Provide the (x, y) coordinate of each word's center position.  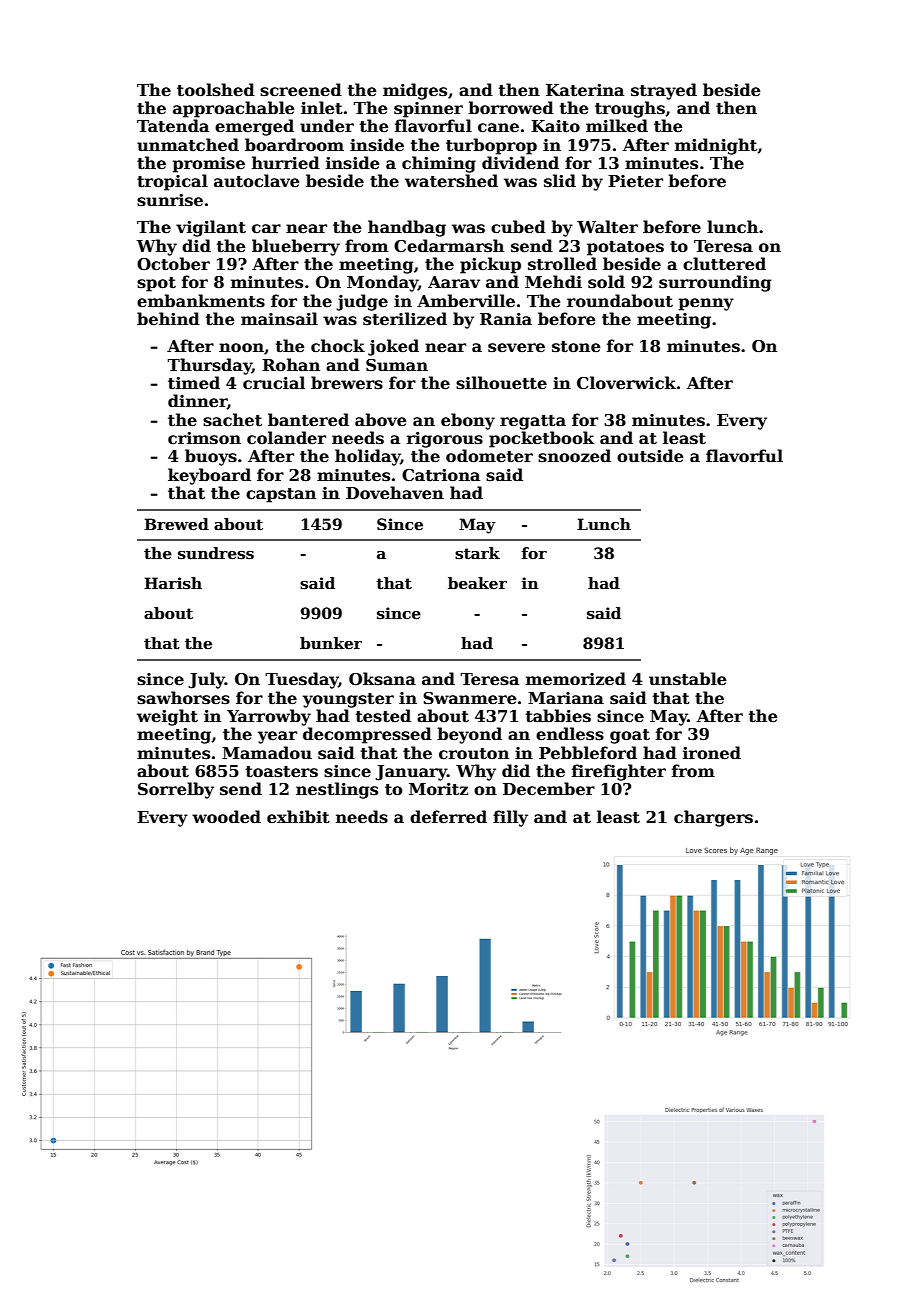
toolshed (216, 90)
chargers (713, 818)
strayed (664, 91)
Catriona (441, 475)
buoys (211, 457)
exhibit (298, 817)
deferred (448, 817)
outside (650, 456)
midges (415, 91)
